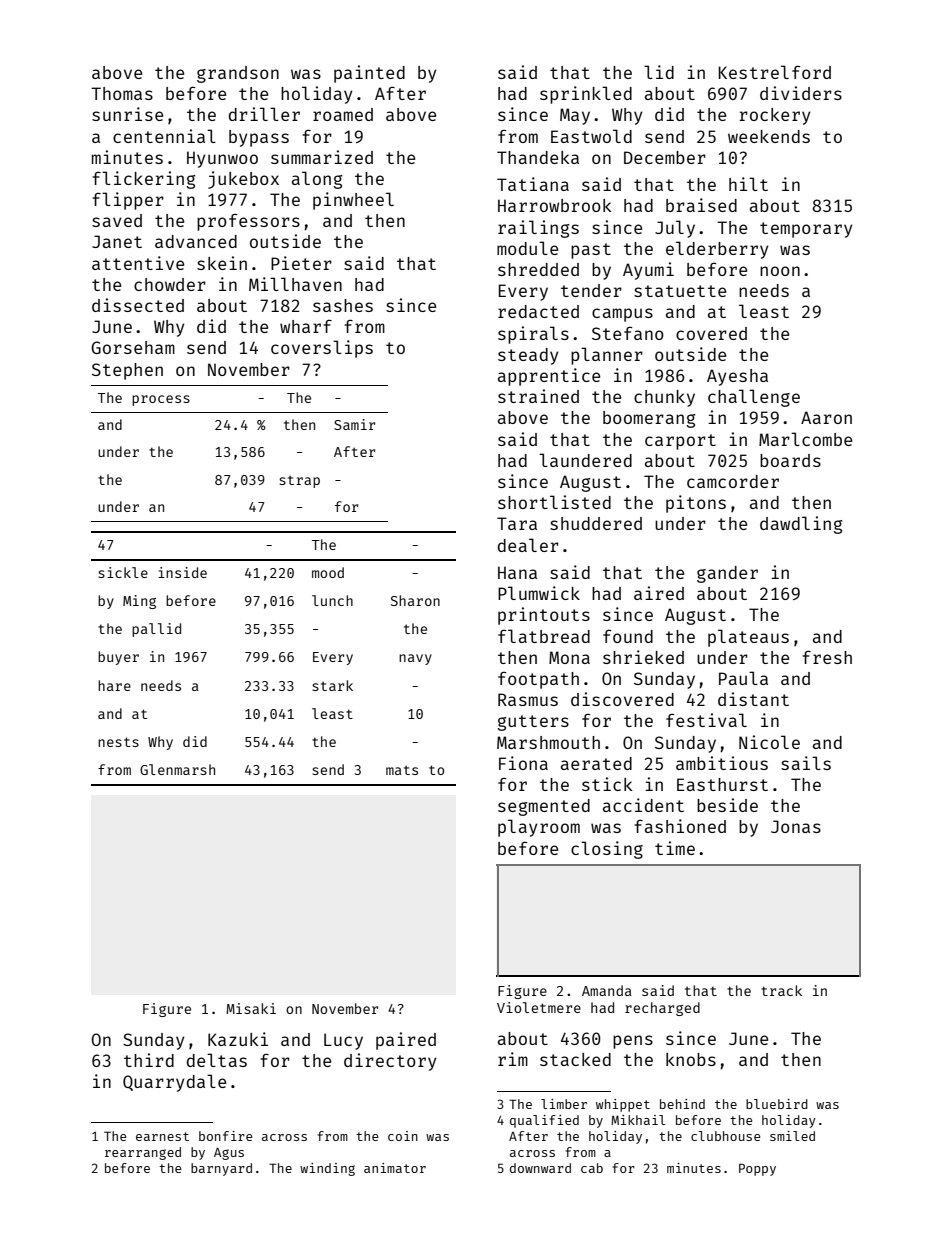  I want to click on rearranged, so click(143, 1153).
